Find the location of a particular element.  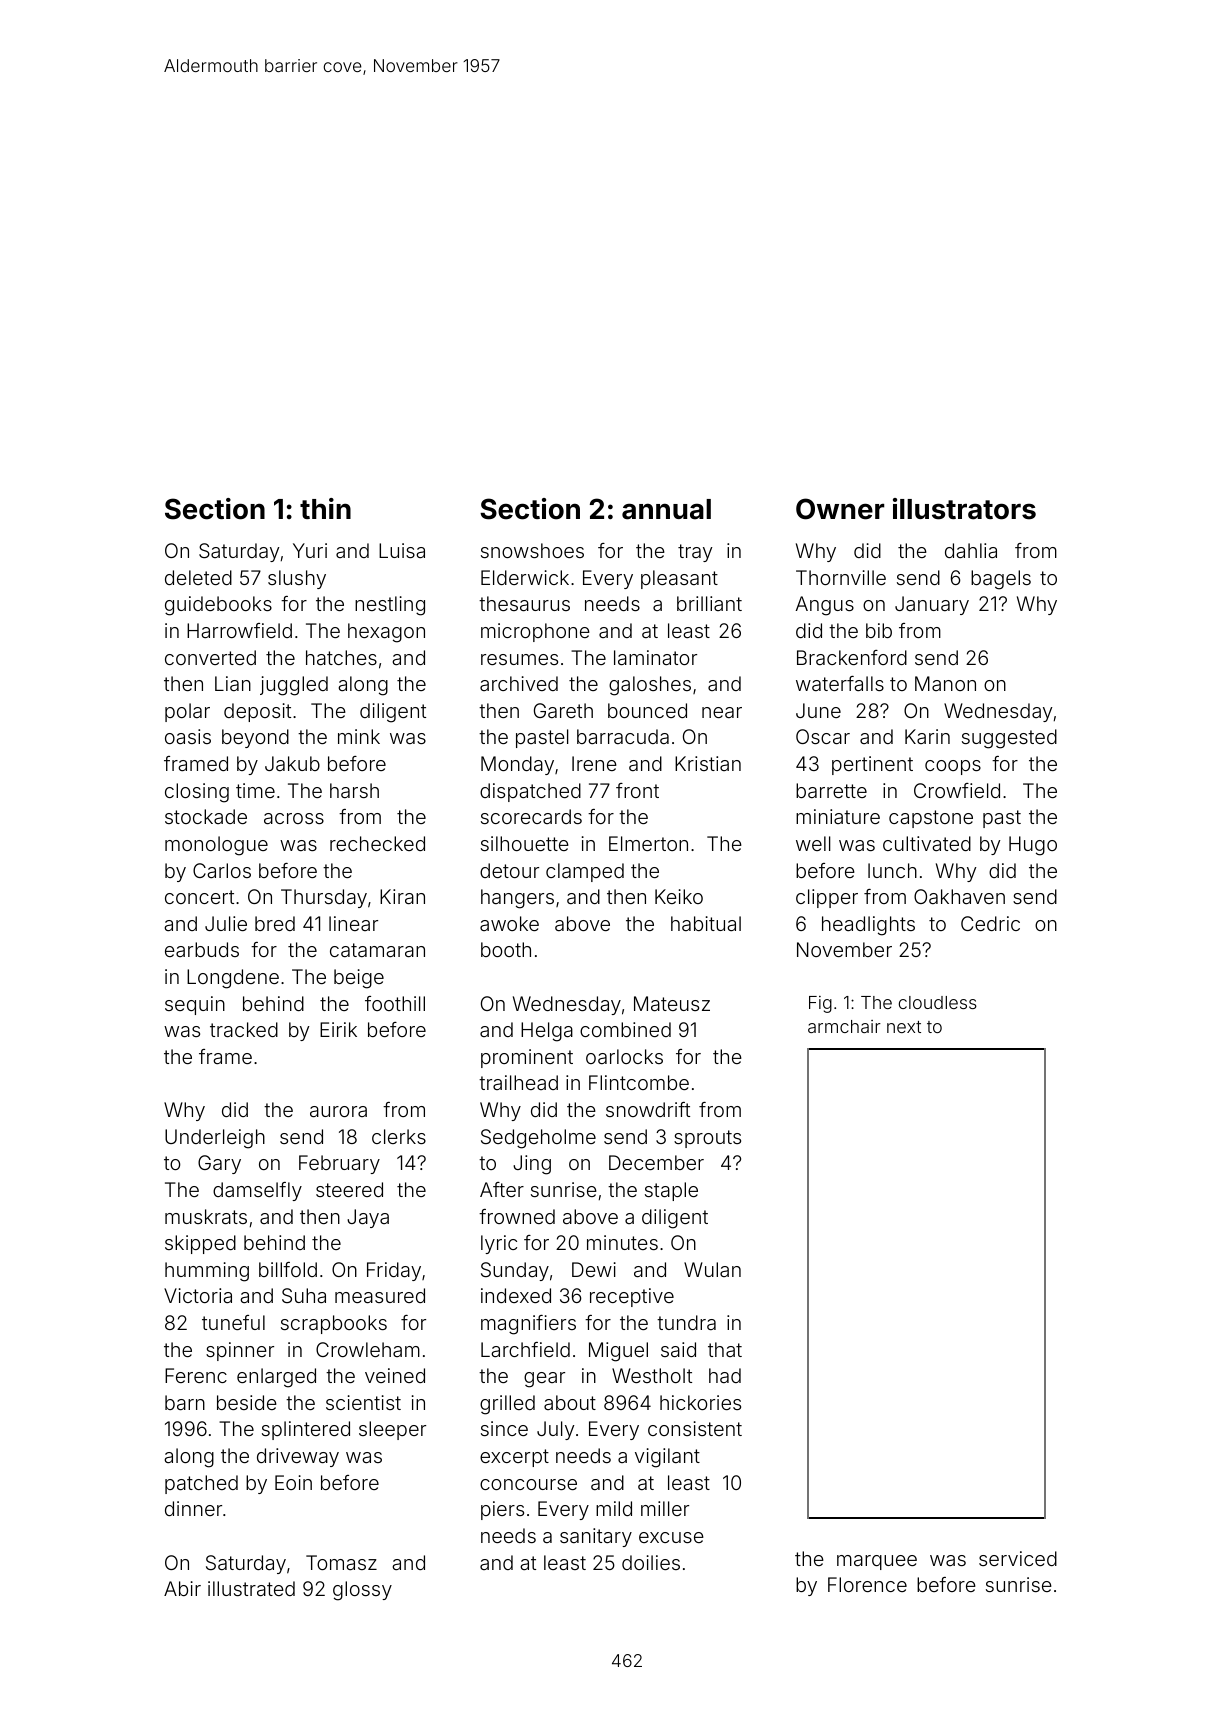

Victoria is located at coordinates (198, 1295).
